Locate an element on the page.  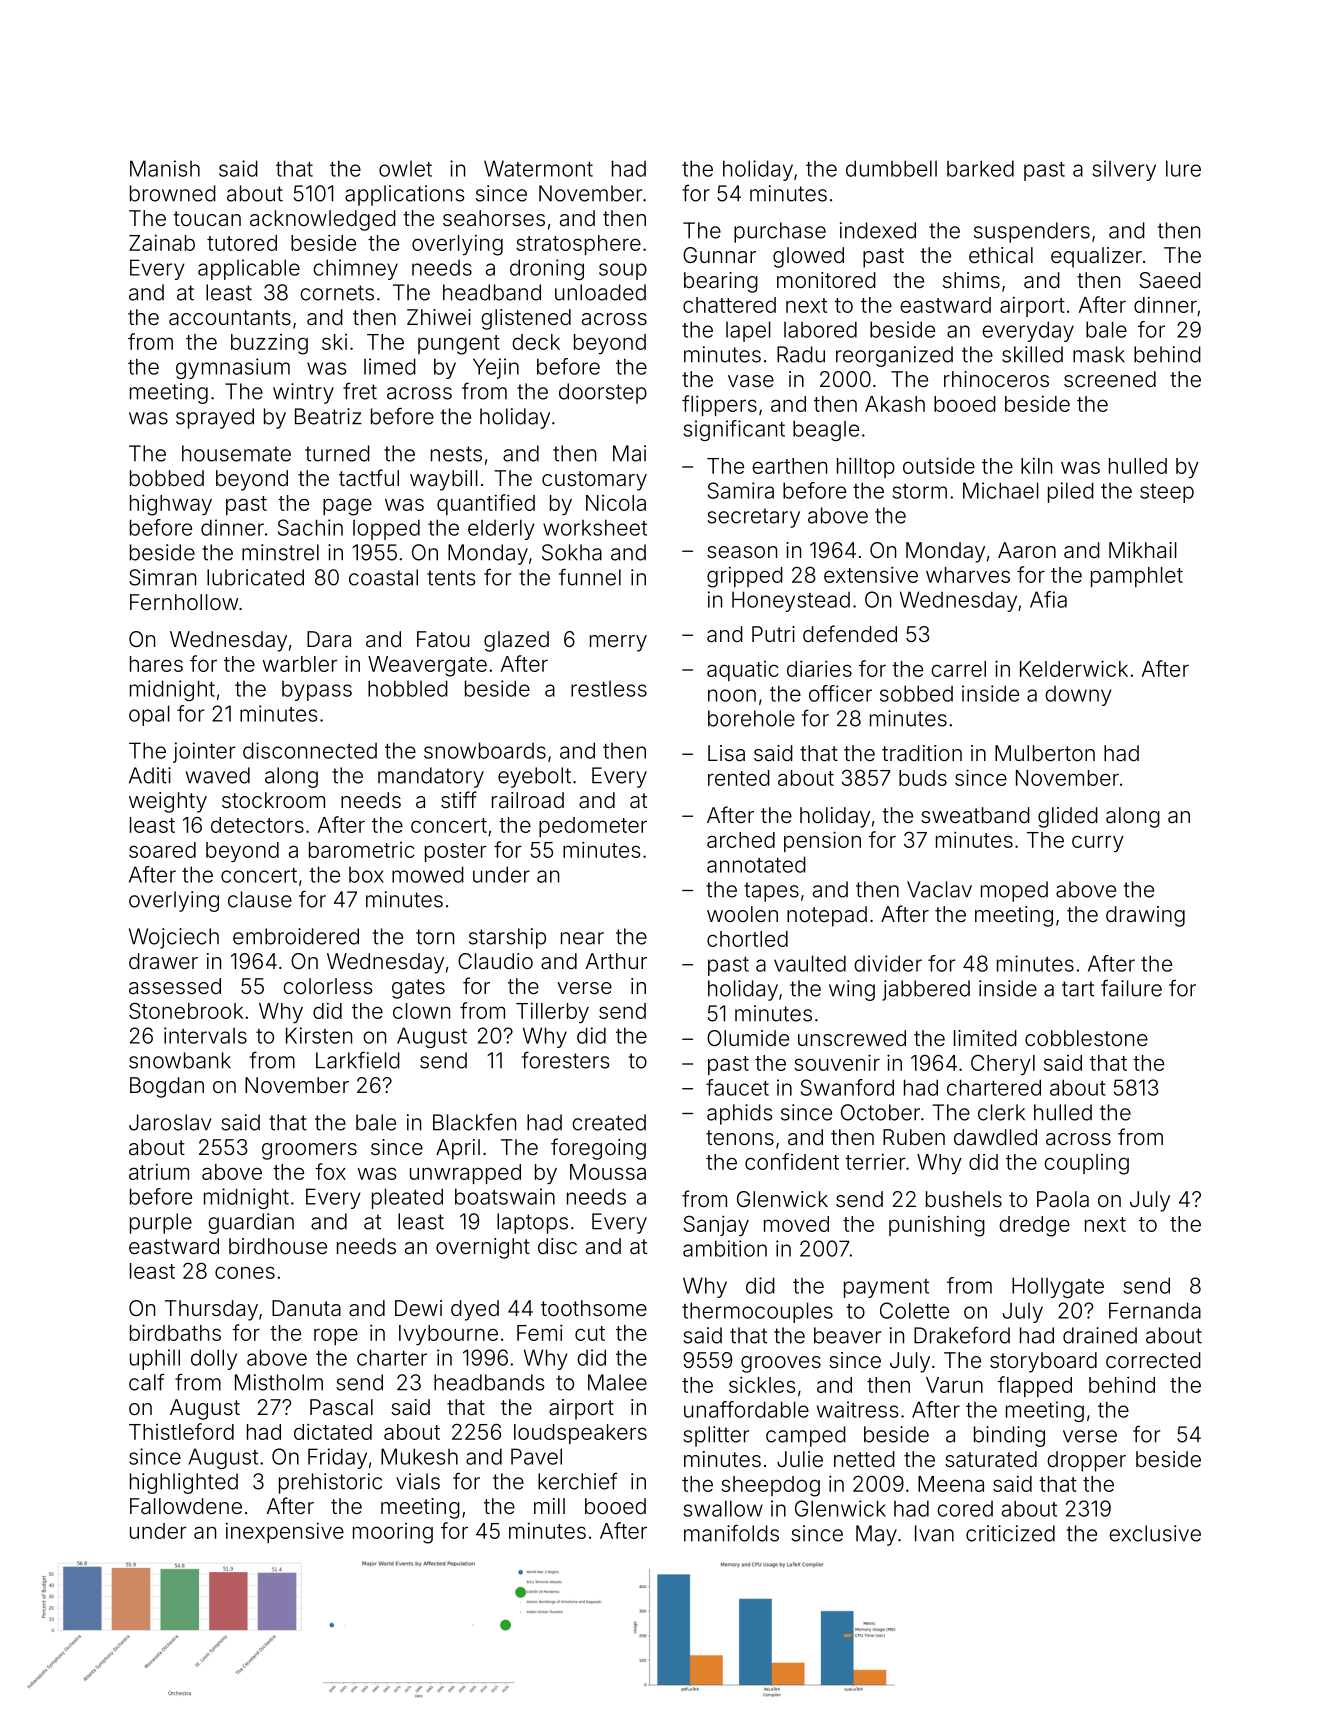
warbler is located at coordinates (300, 664).
